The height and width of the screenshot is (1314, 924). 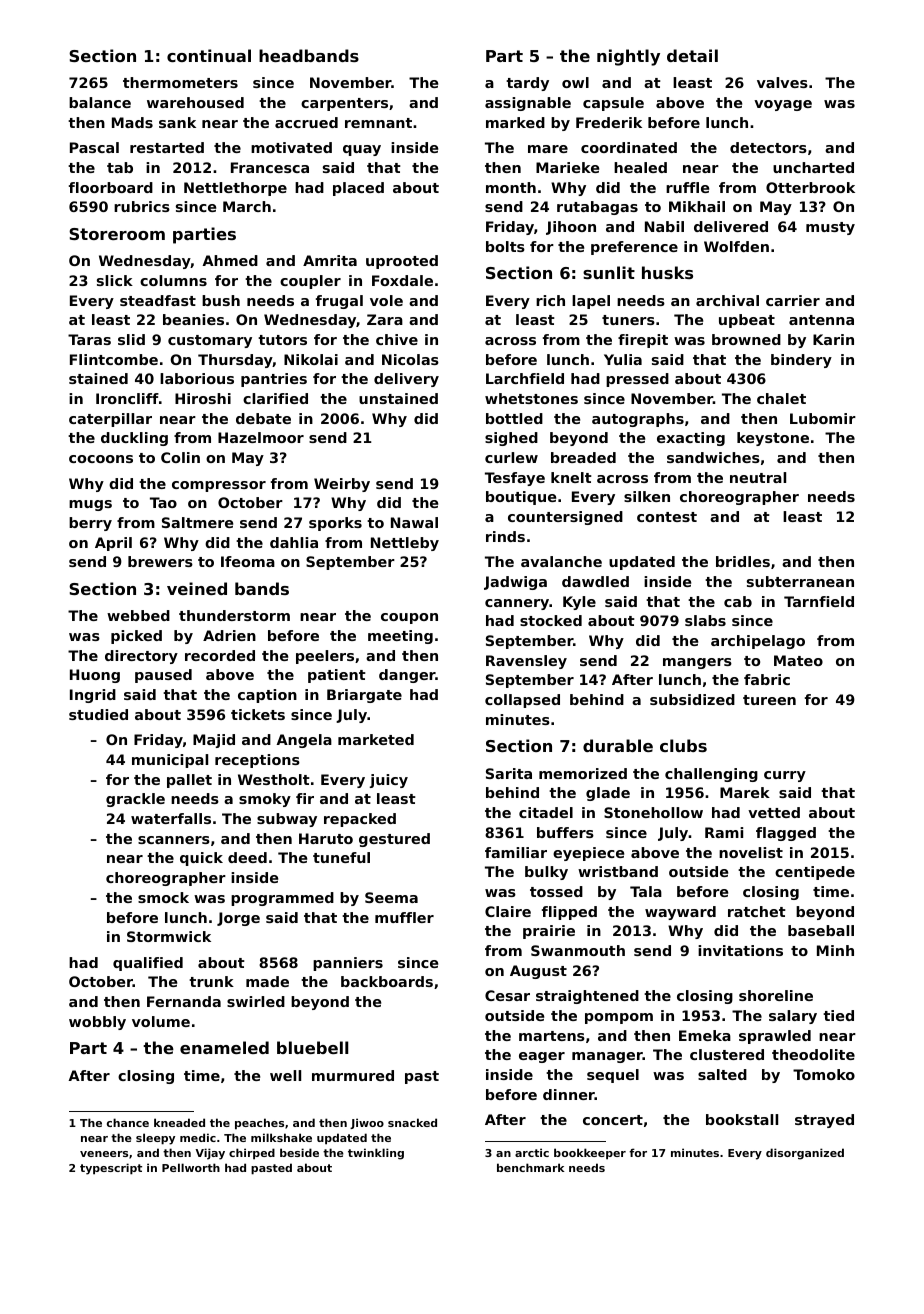 What do you see at coordinates (833, 339) in the screenshot?
I see `Karin` at bounding box center [833, 339].
